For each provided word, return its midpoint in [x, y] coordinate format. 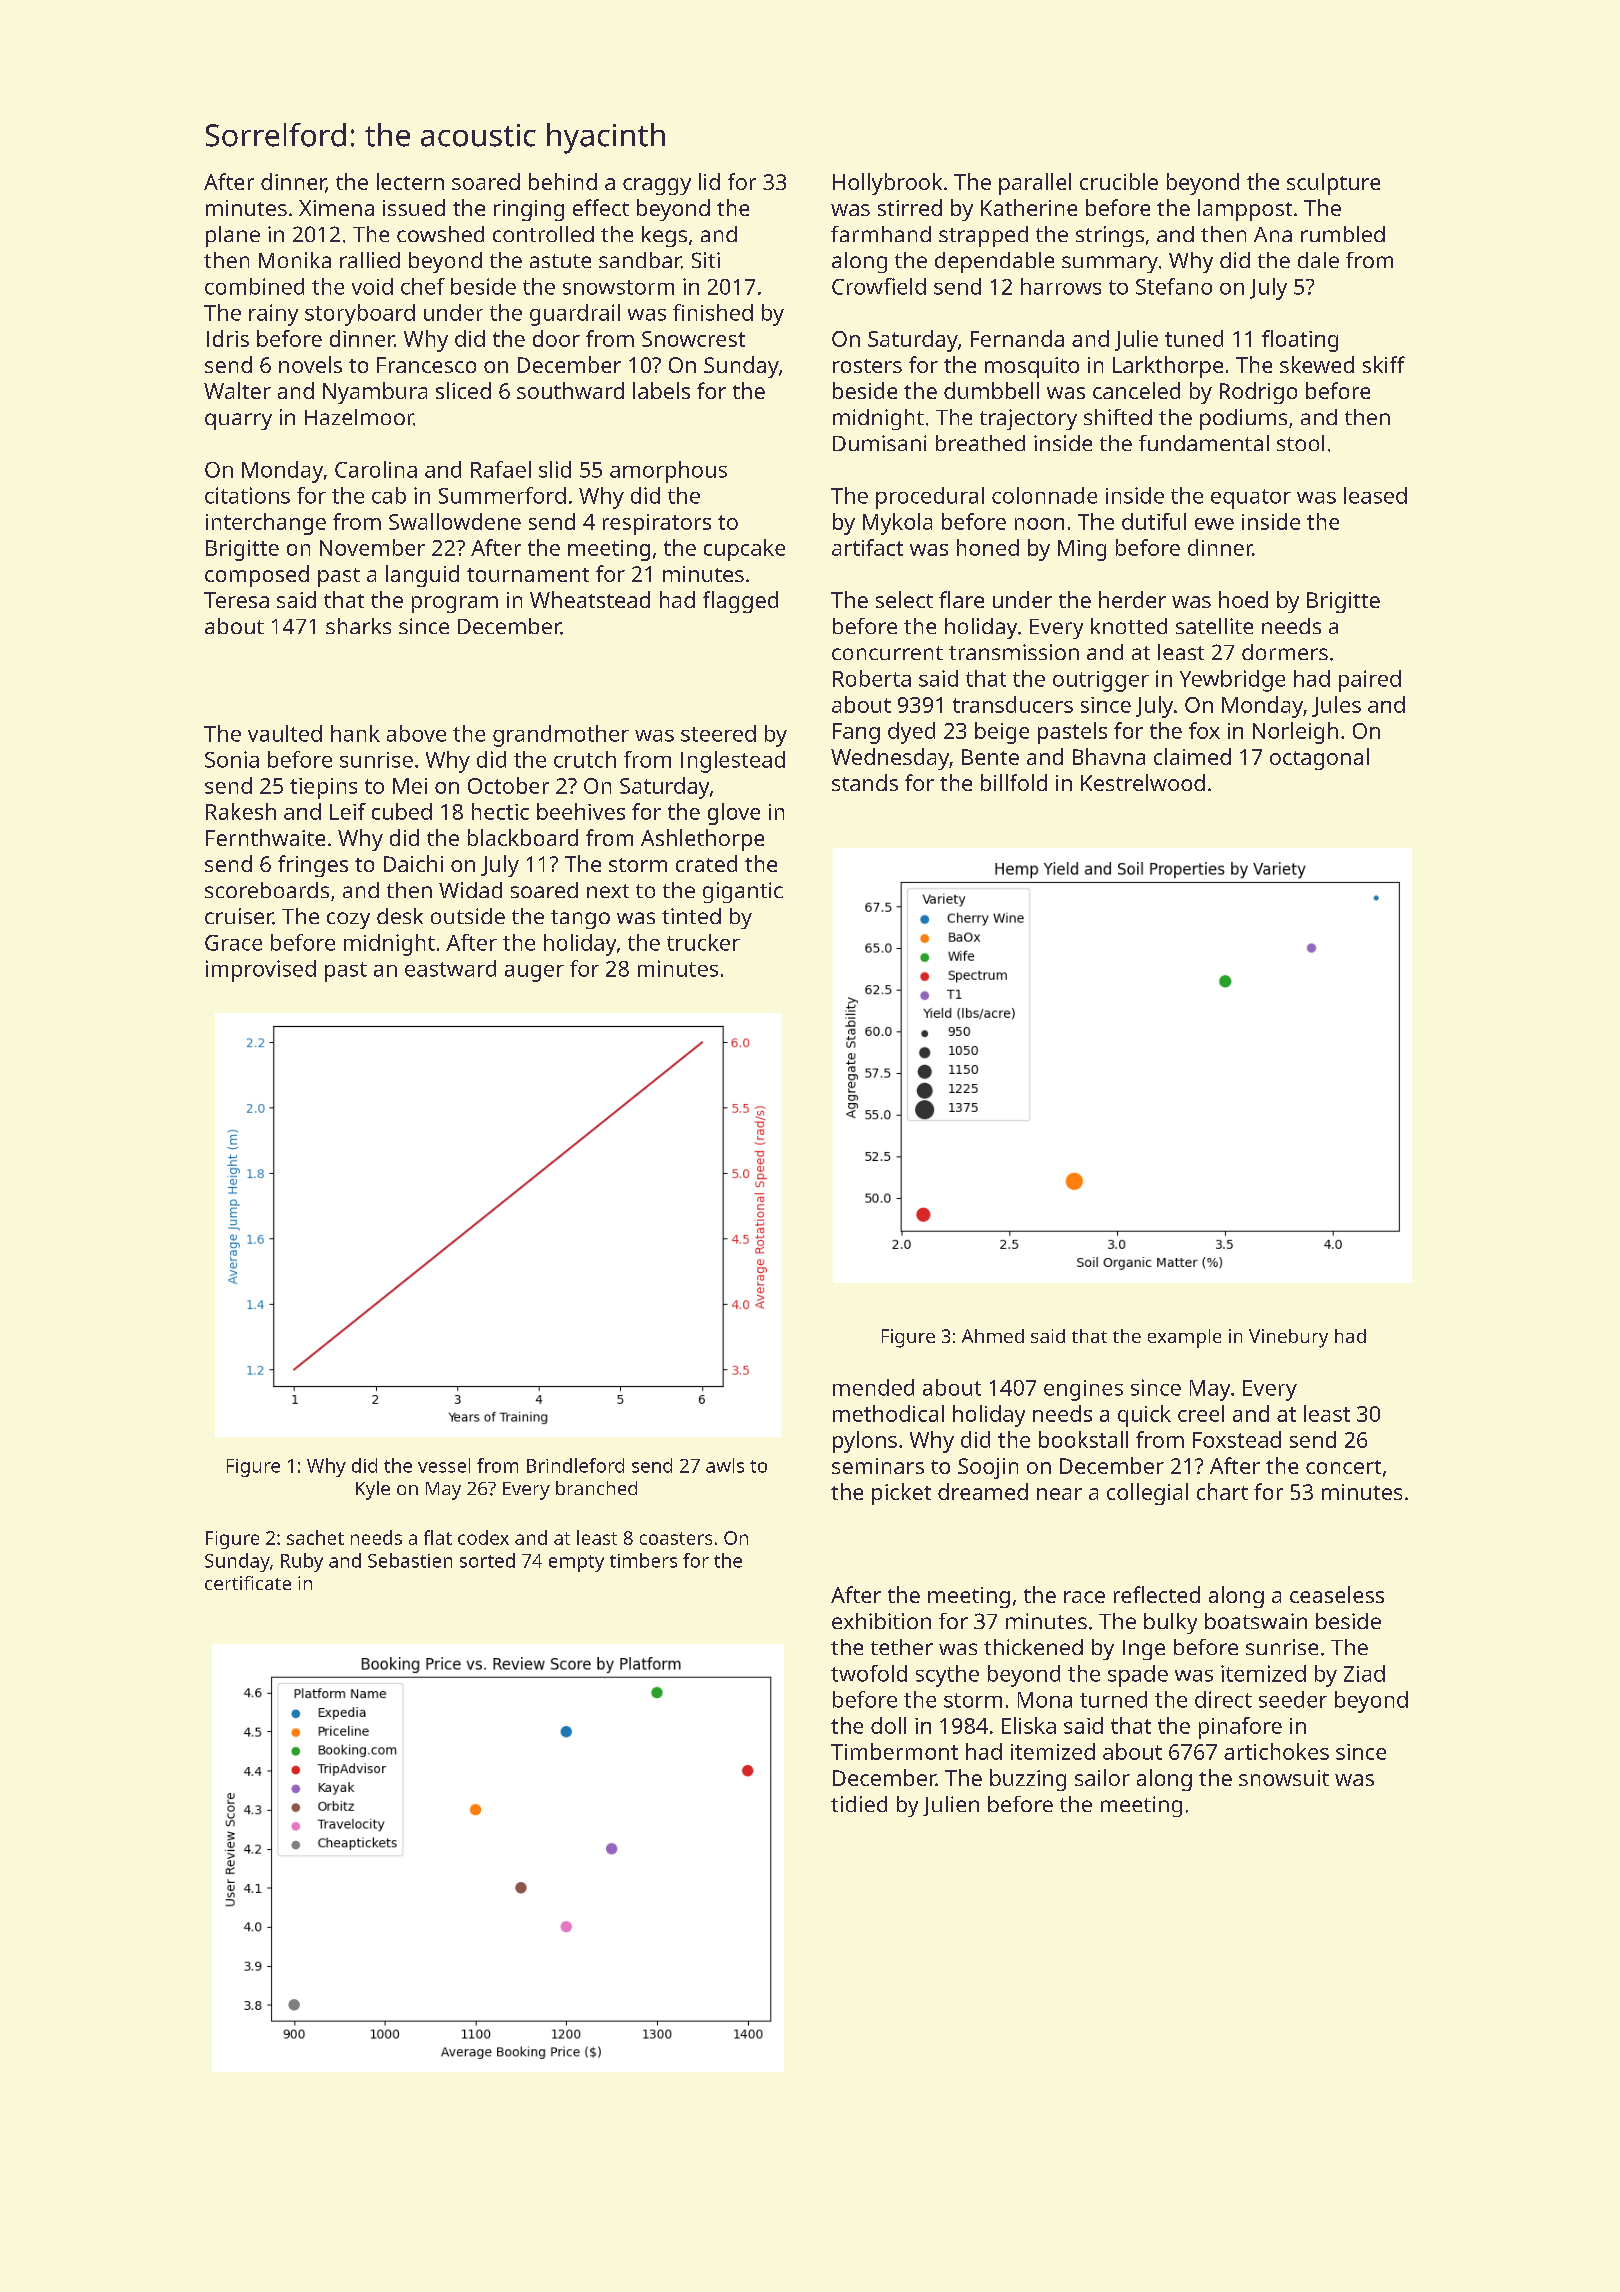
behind [563, 181]
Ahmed [993, 1336]
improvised [261, 971]
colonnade [1044, 495]
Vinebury [1288, 1338]
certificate [248, 1583]
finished [713, 312]
